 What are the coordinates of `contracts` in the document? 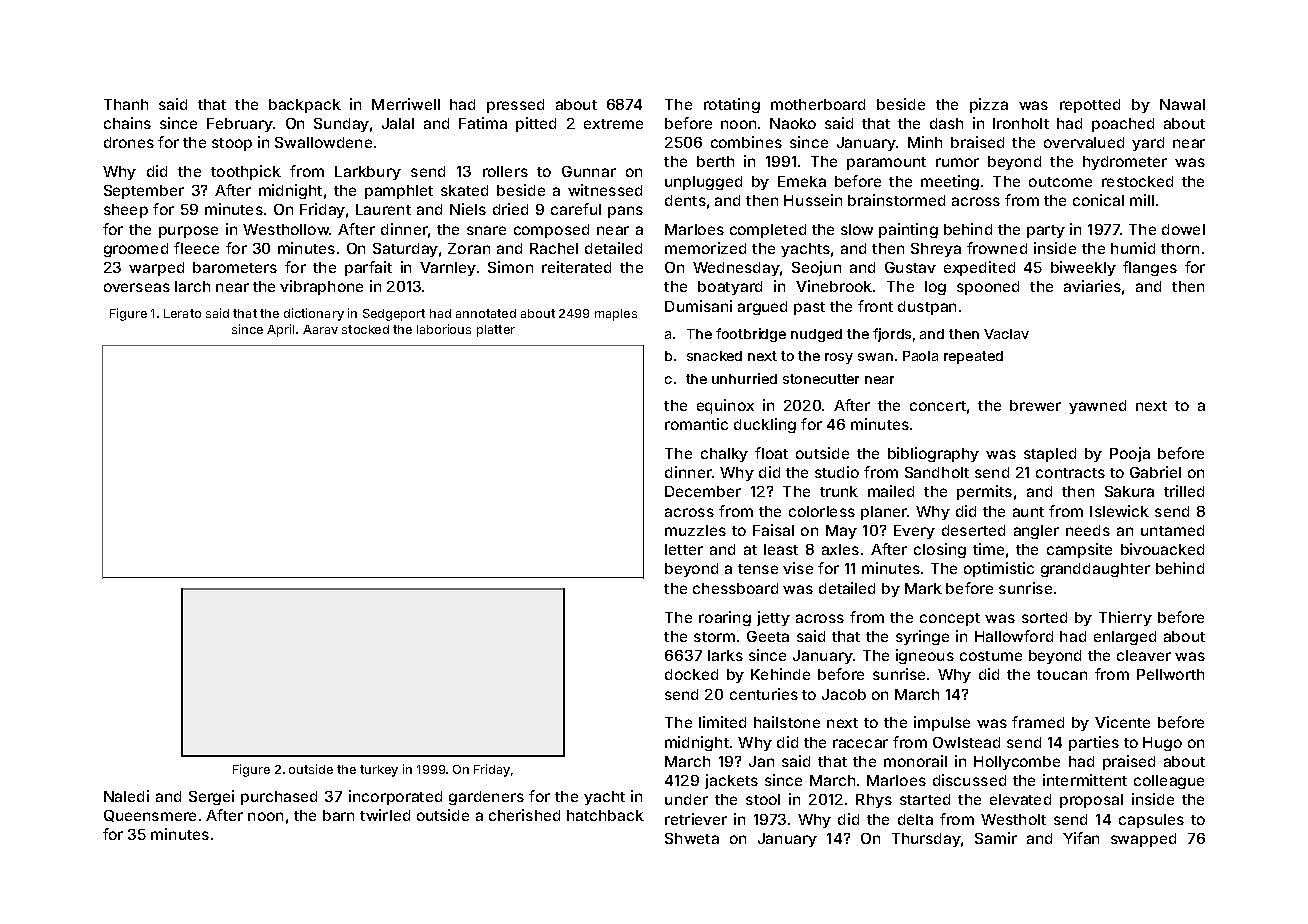 It's located at (1070, 473).
